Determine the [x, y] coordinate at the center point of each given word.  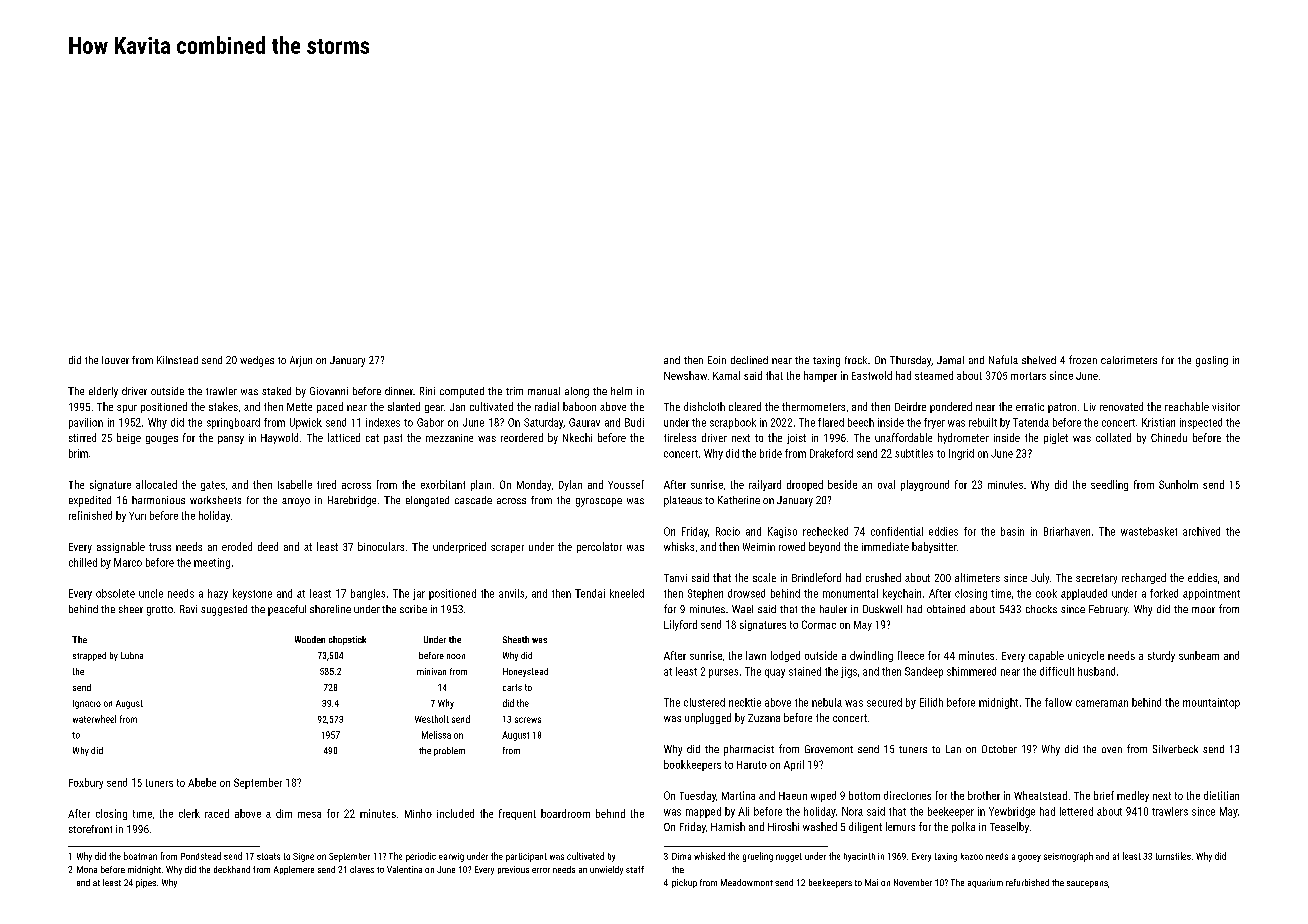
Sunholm [1178, 484]
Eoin [717, 360]
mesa [309, 815]
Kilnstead [177, 360]
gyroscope [599, 502]
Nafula [1003, 359]
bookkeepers [692, 765]
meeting [212, 563]
